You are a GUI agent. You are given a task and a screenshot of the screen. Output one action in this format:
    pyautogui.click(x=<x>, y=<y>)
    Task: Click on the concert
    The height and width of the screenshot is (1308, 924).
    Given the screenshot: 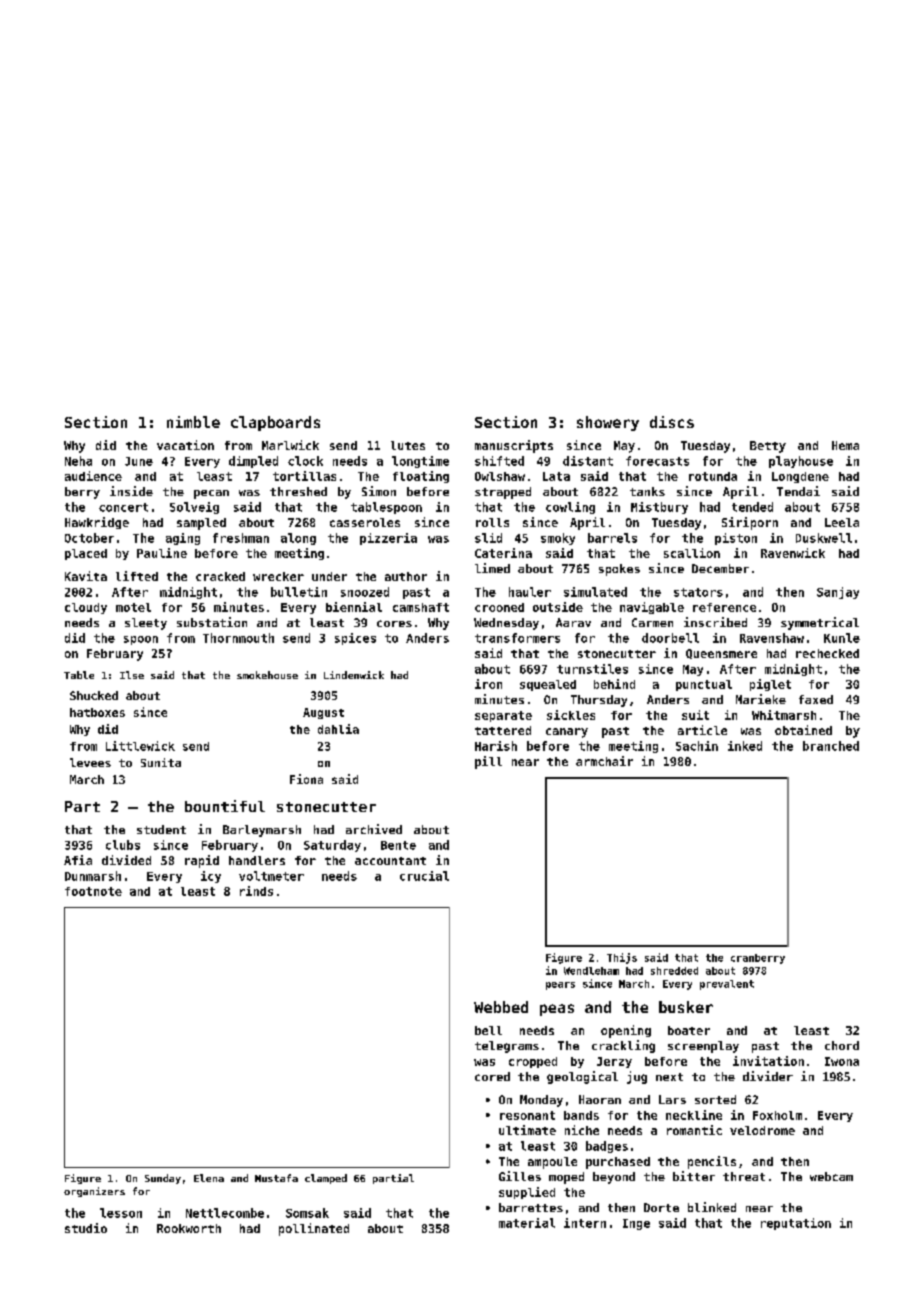 What is the action you would take?
    pyautogui.click(x=123, y=507)
